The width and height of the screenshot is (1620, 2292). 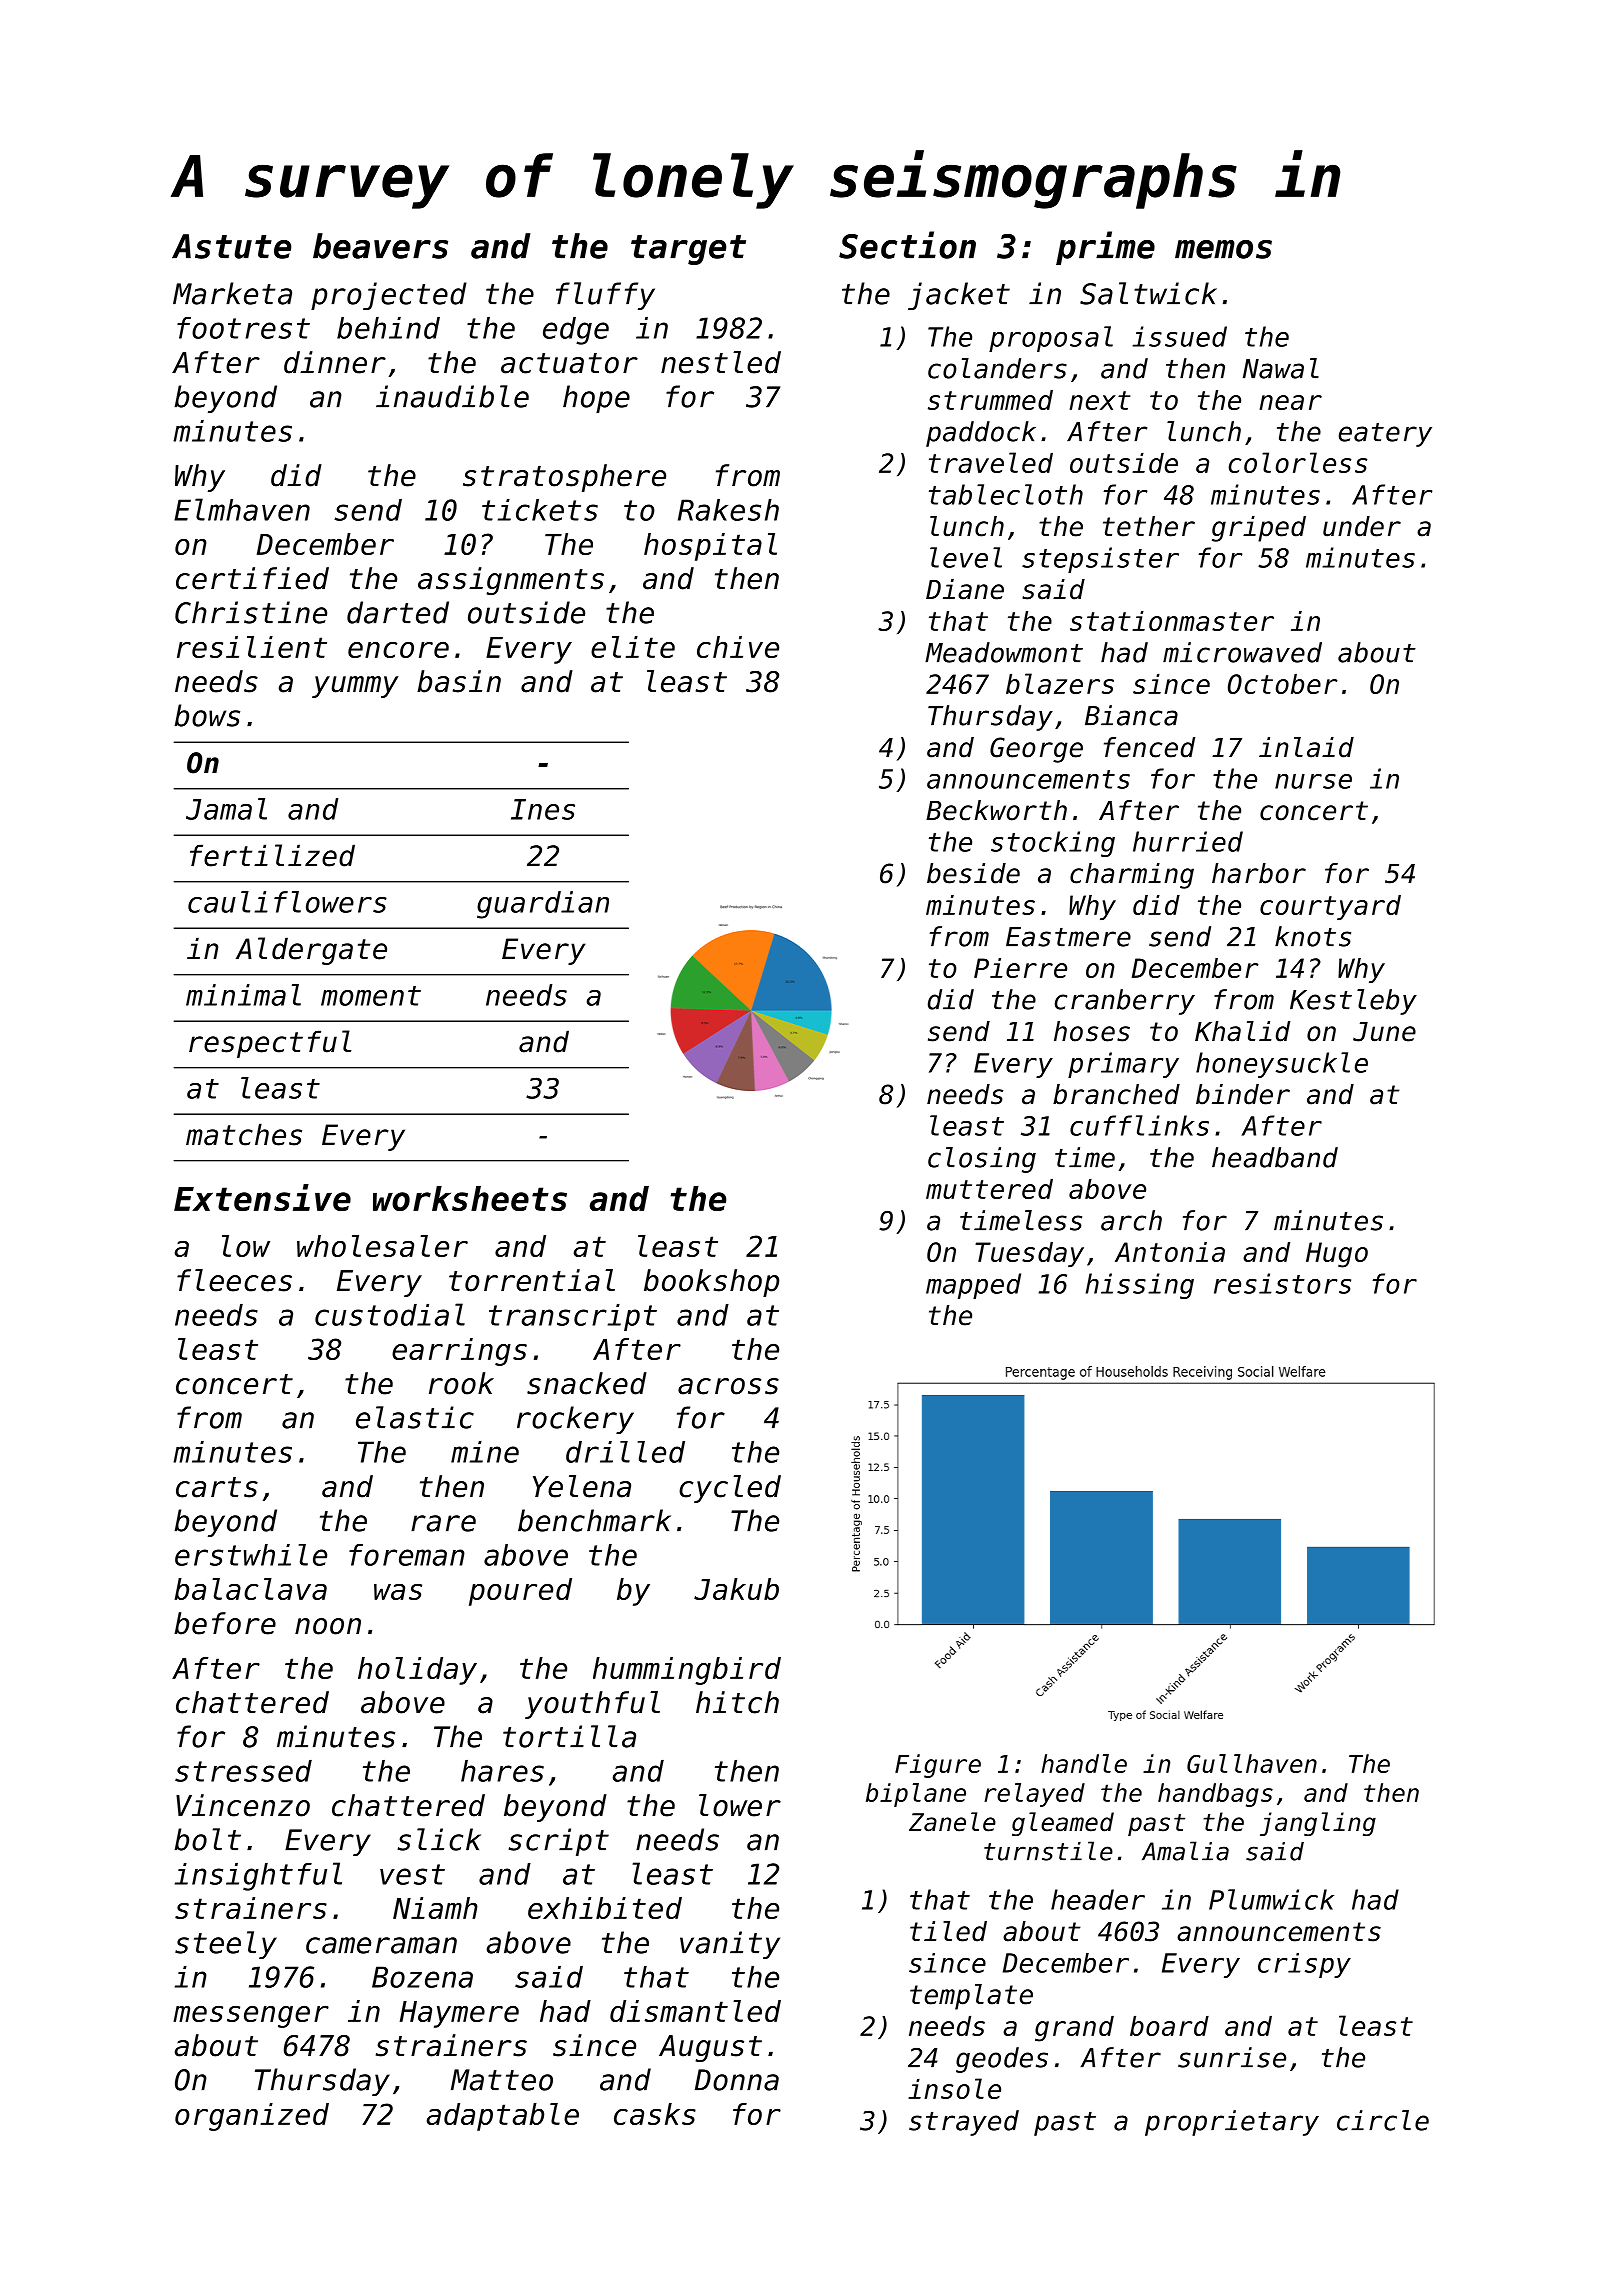 I want to click on beavers, so click(x=380, y=246).
